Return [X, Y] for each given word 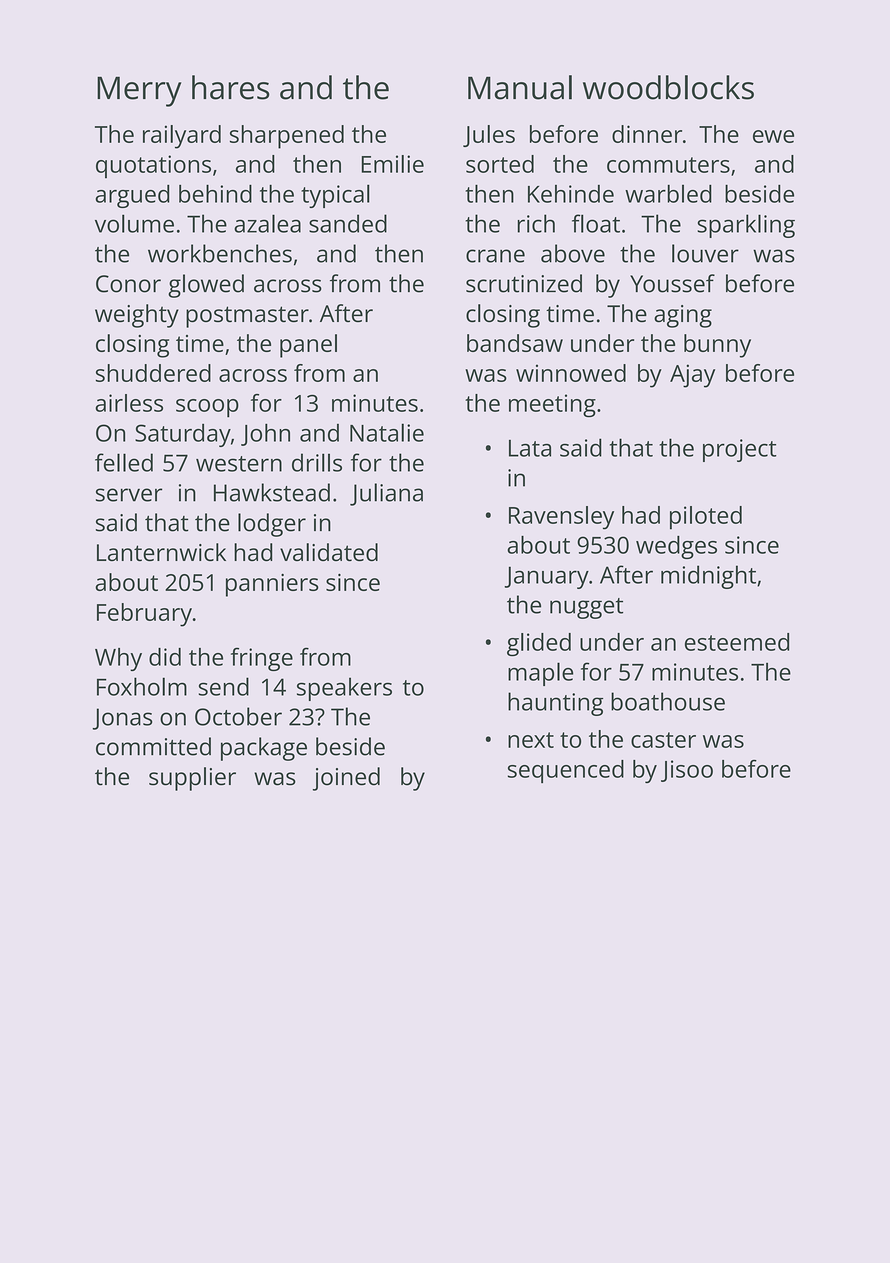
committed [153, 746]
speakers [344, 689]
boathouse [668, 701]
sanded [348, 223]
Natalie [387, 432]
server [129, 495]
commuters [668, 165]
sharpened [287, 137]
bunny [717, 346]
